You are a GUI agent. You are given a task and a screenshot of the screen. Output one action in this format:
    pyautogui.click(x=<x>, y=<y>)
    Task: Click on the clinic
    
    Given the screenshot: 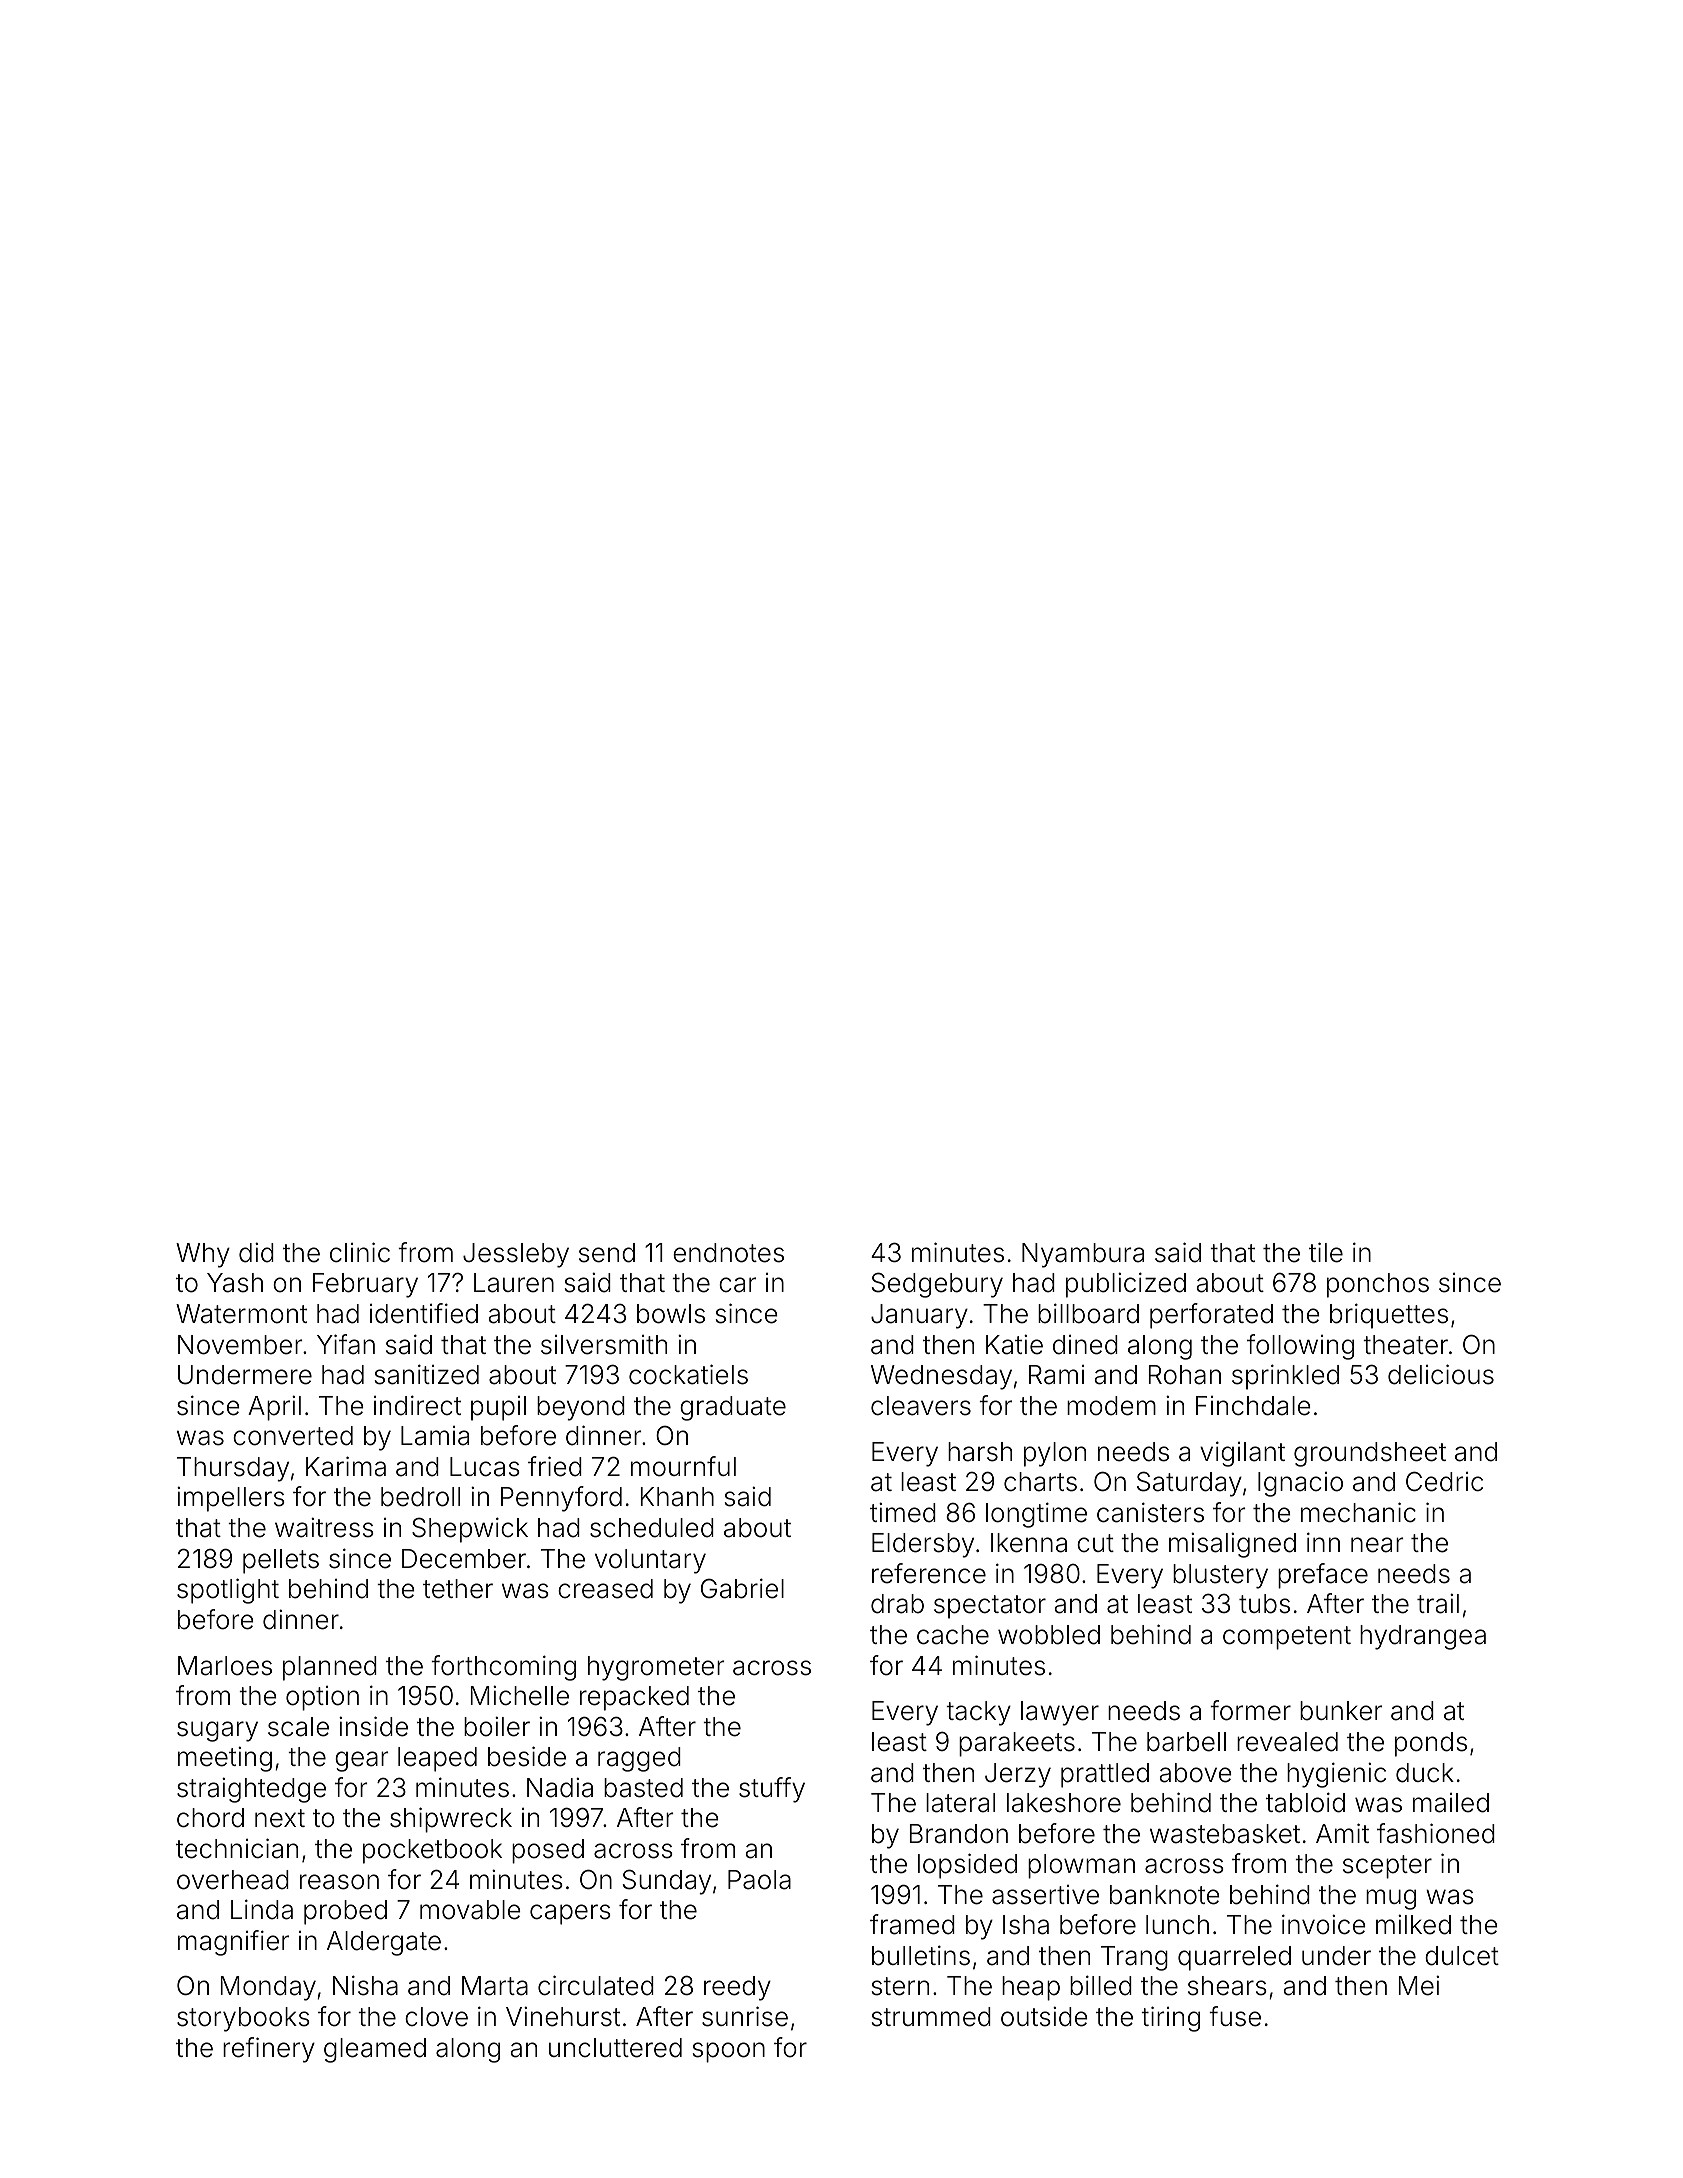 What is the action you would take?
    pyautogui.click(x=360, y=1252)
